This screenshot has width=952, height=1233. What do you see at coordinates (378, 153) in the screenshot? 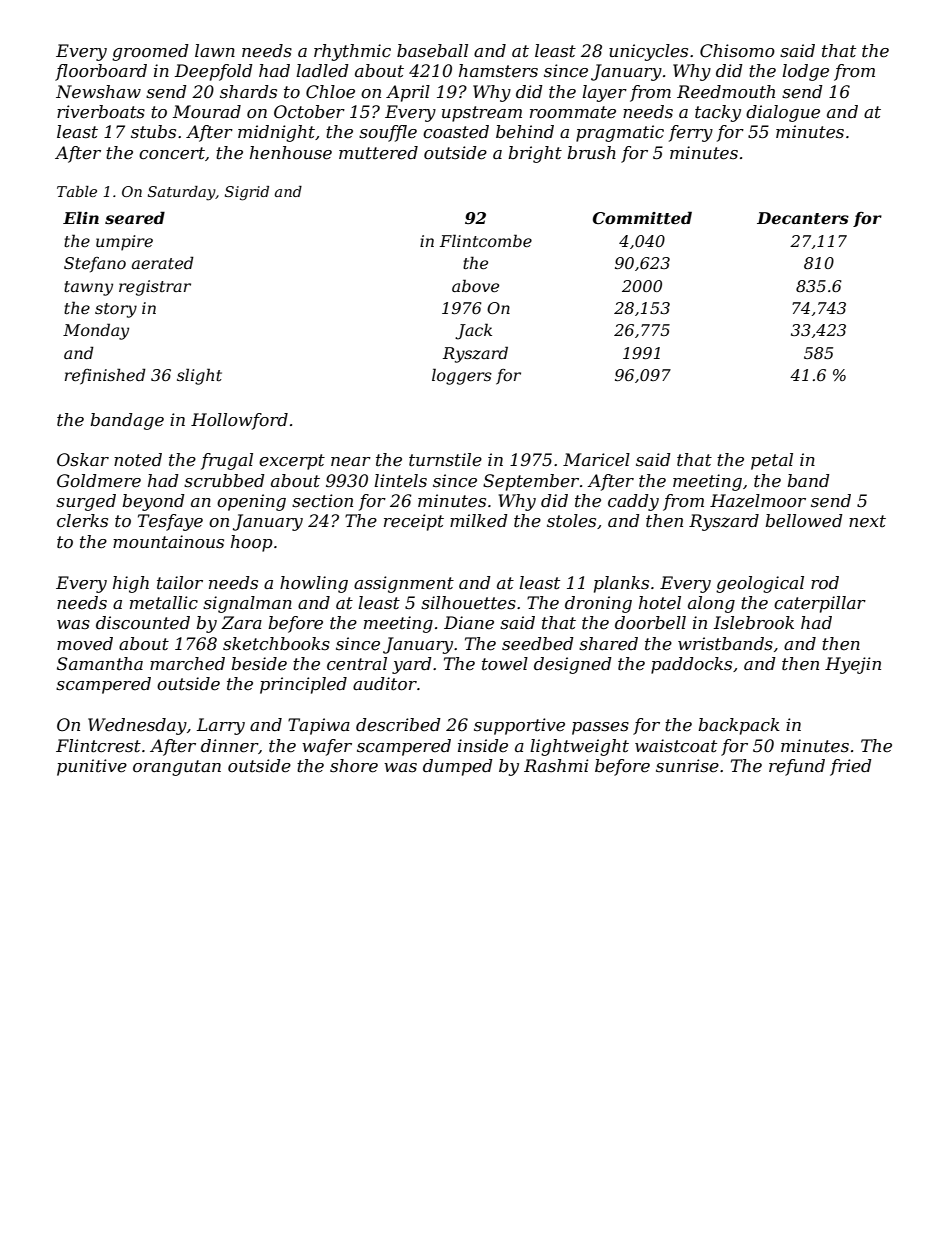
I see `muttered` at bounding box center [378, 153].
